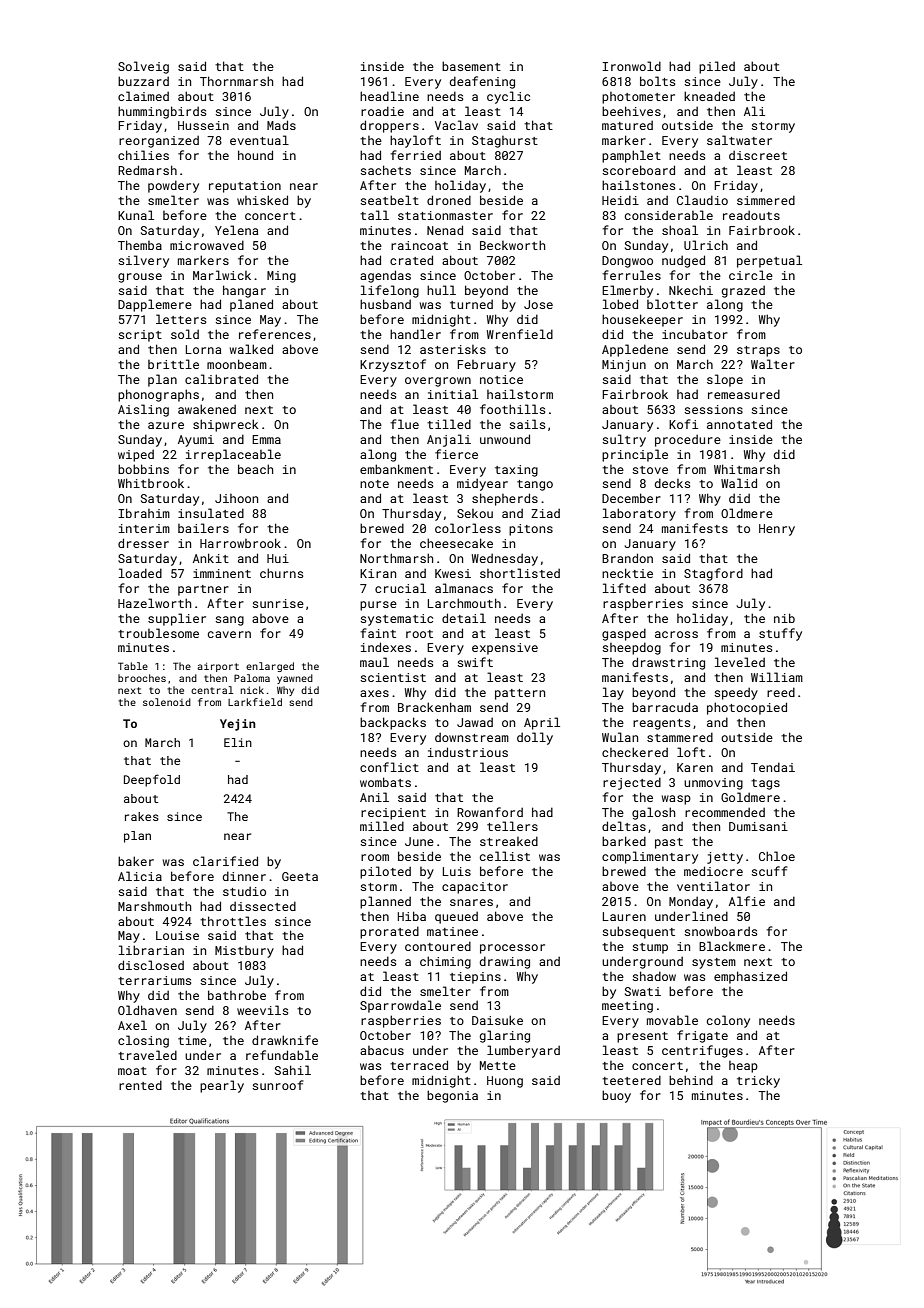 The image size is (924, 1308). Describe the element at coordinates (453, 394) in the screenshot. I see `initial` at that location.
